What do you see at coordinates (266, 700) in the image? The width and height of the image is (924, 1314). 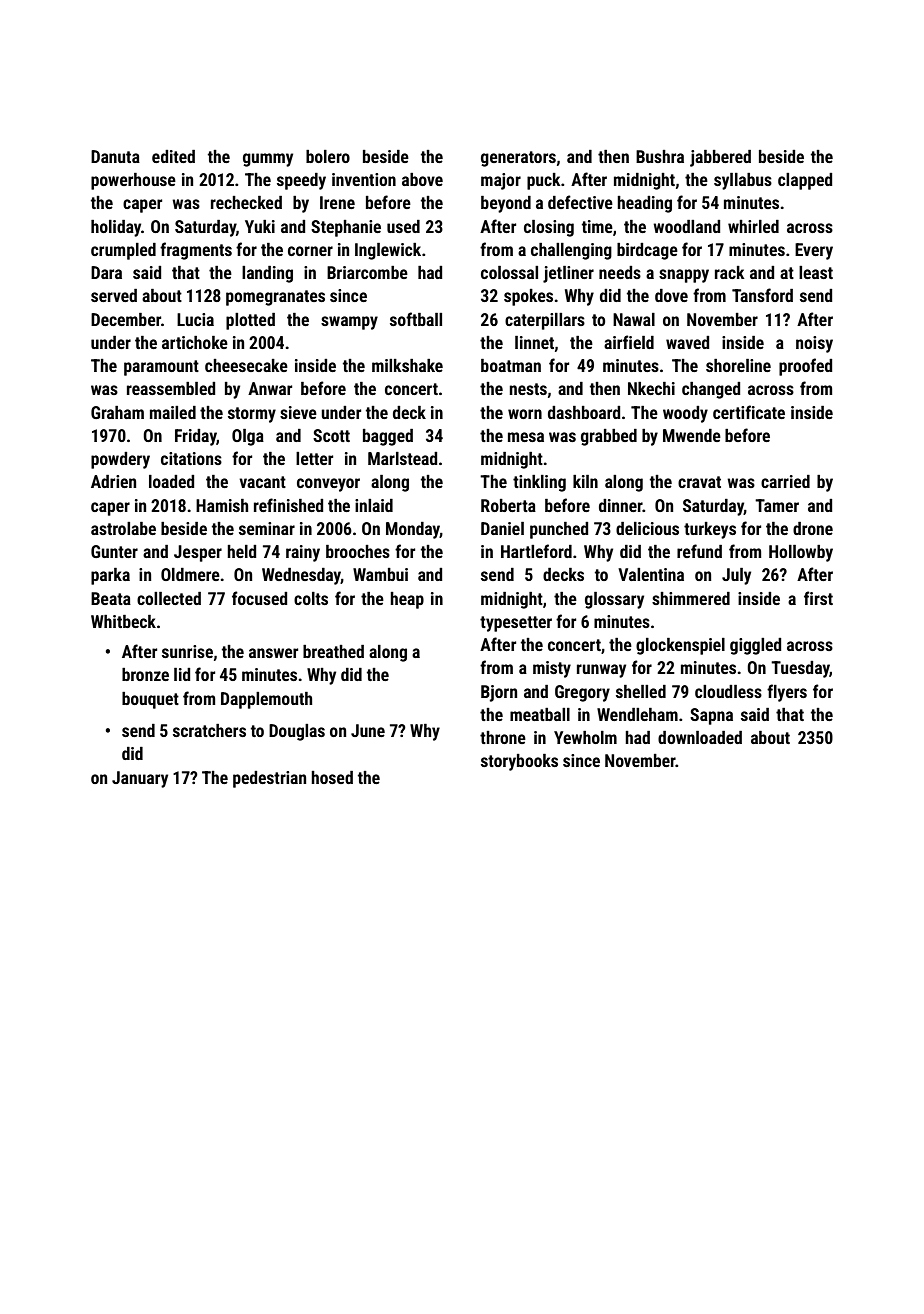 I see `Dapplemouth` at bounding box center [266, 700].
